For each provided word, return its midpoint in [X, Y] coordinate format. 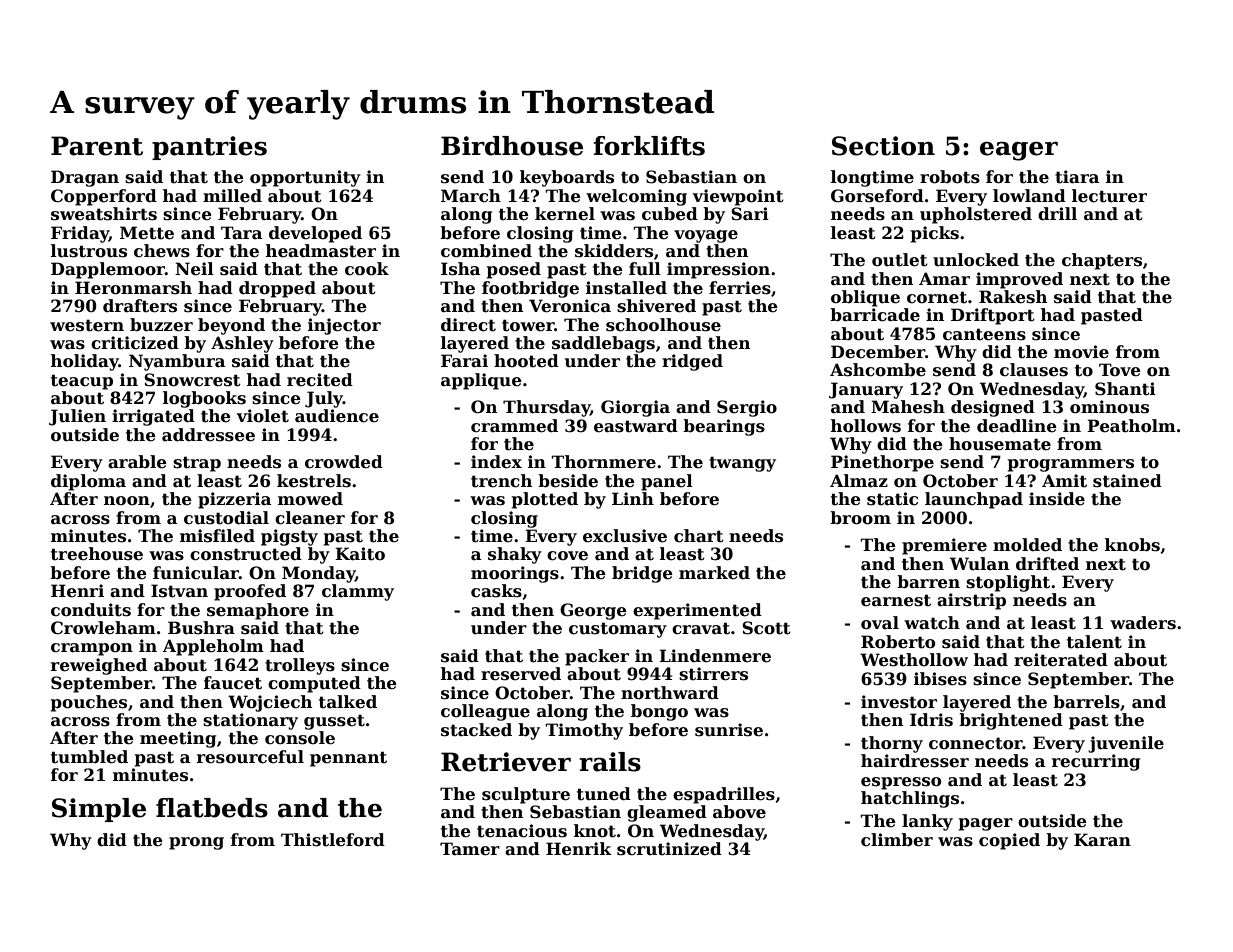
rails [610, 762]
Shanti [1125, 389]
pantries [209, 148]
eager [1019, 151]
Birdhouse [512, 146]
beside [568, 481]
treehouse [97, 554]
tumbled [89, 757]
